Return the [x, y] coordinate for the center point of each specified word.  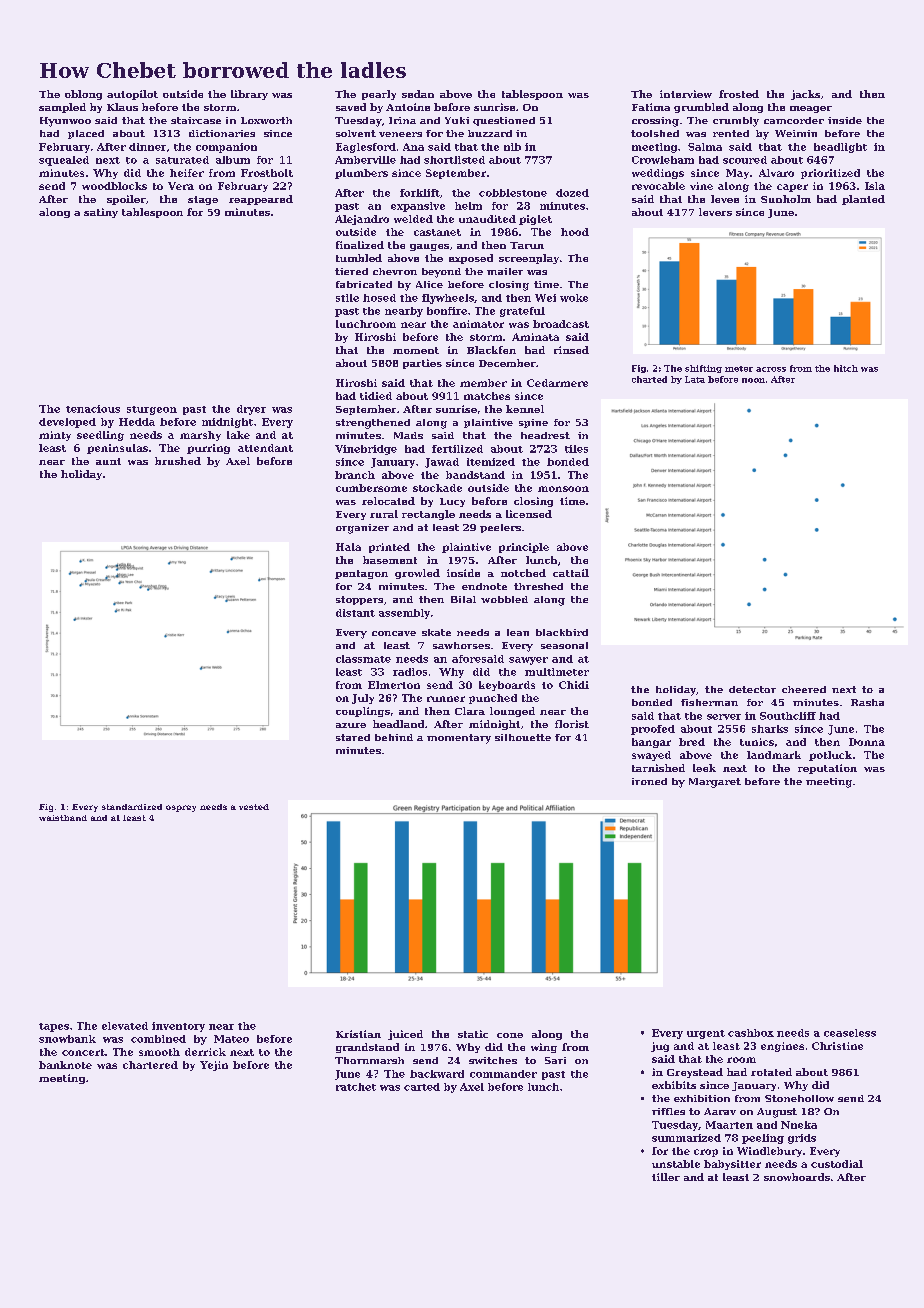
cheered [804, 689]
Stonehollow [799, 1098]
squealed [64, 161]
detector [752, 689]
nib [512, 147]
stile [347, 298]
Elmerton [394, 685]
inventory [178, 1027]
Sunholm [786, 199]
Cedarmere [557, 383]
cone [510, 1035]
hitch [846, 368]
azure [351, 725]
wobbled [504, 599]
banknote [65, 1065]
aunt [108, 461]
